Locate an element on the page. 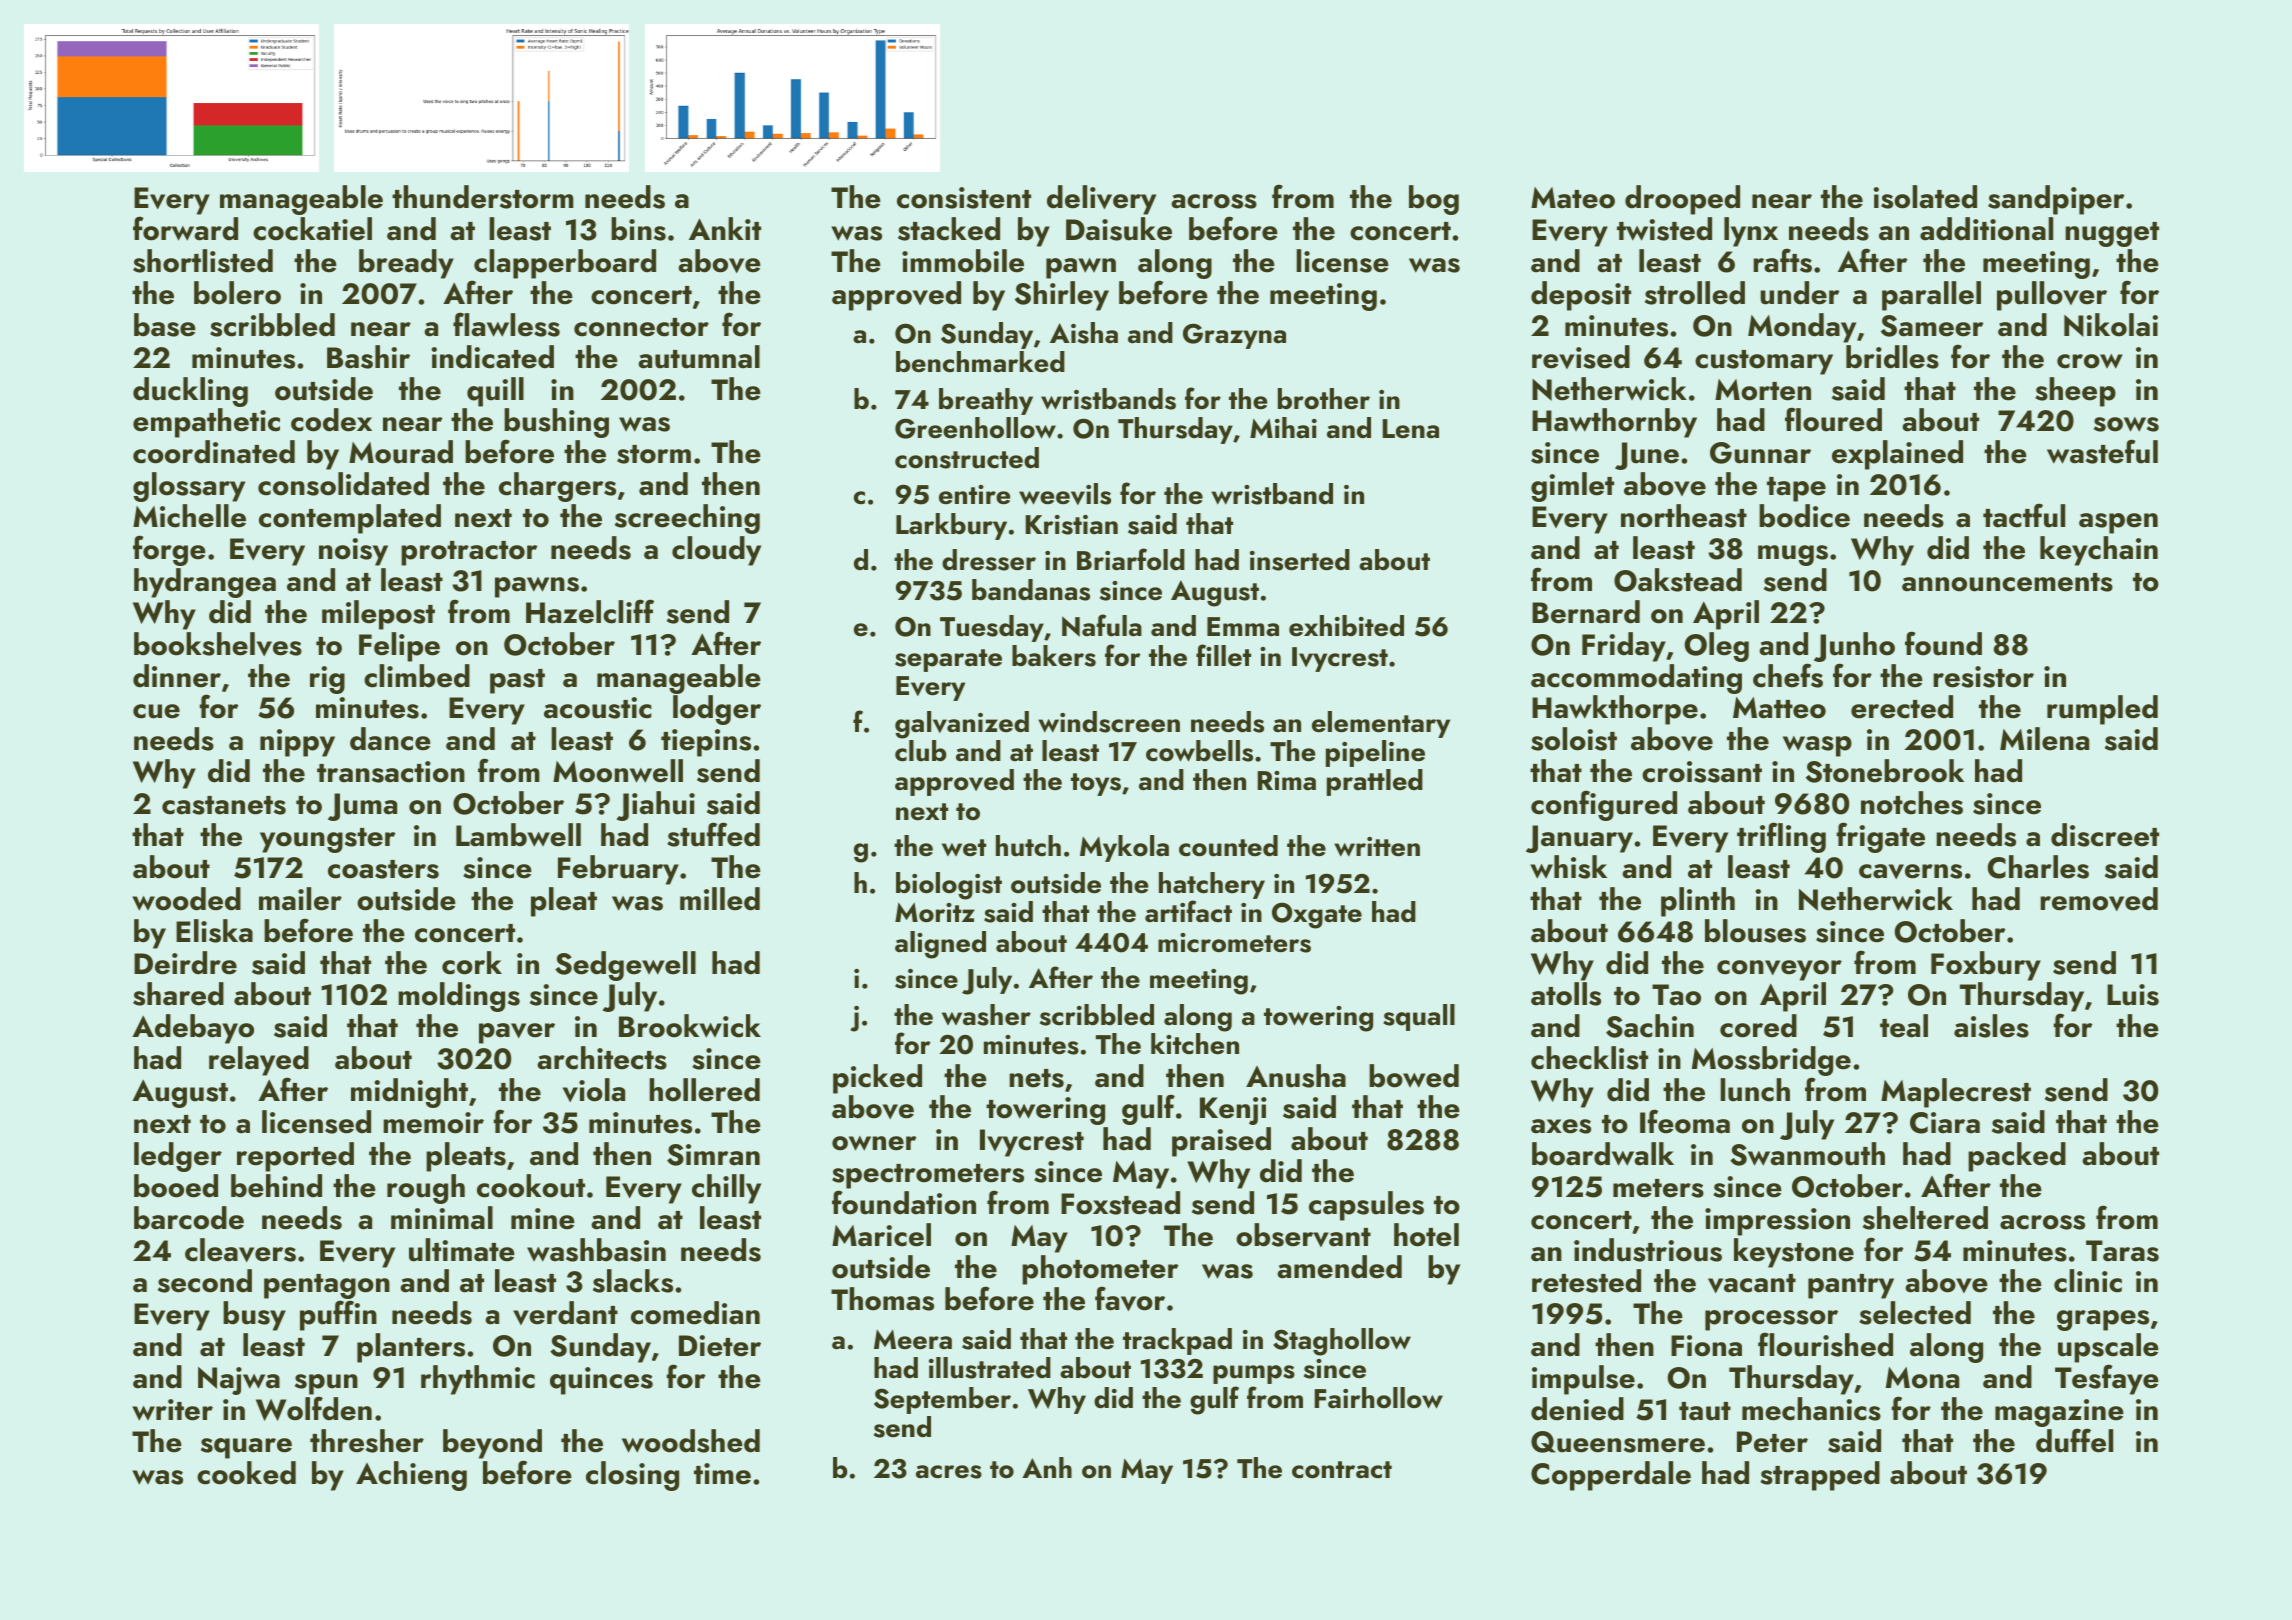 Image resolution: width=2292 pixels, height=1620 pixels. cockatiel is located at coordinates (312, 229).
